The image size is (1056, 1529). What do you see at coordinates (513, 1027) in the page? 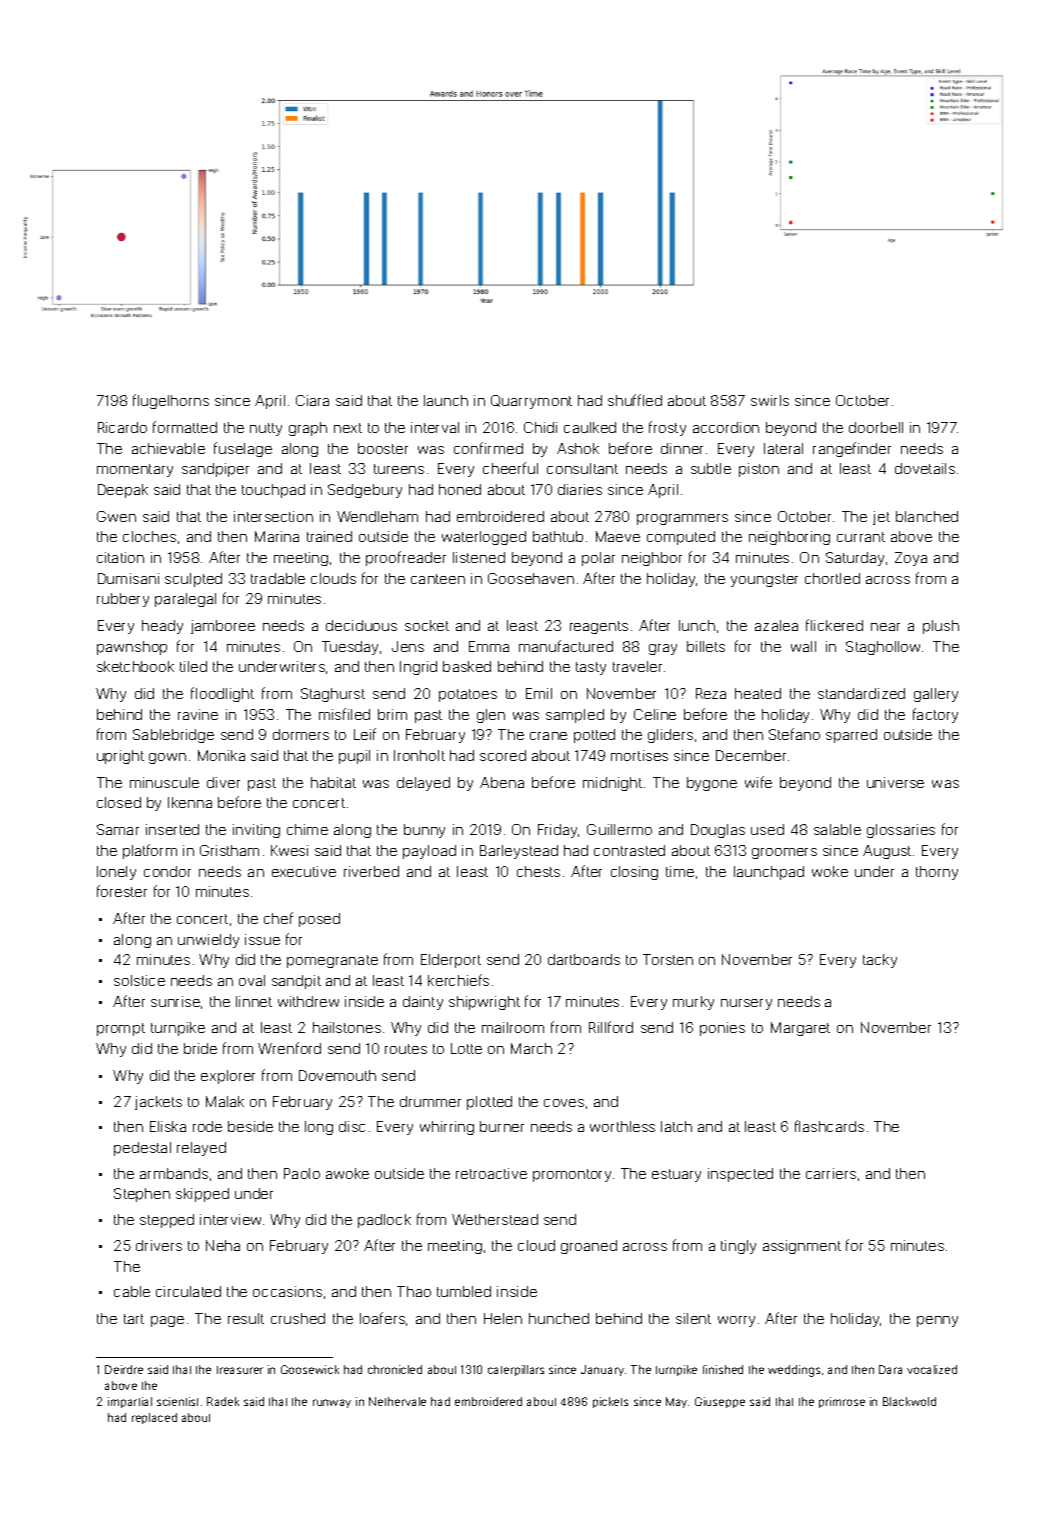
I see `mailroom` at bounding box center [513, 1027].
